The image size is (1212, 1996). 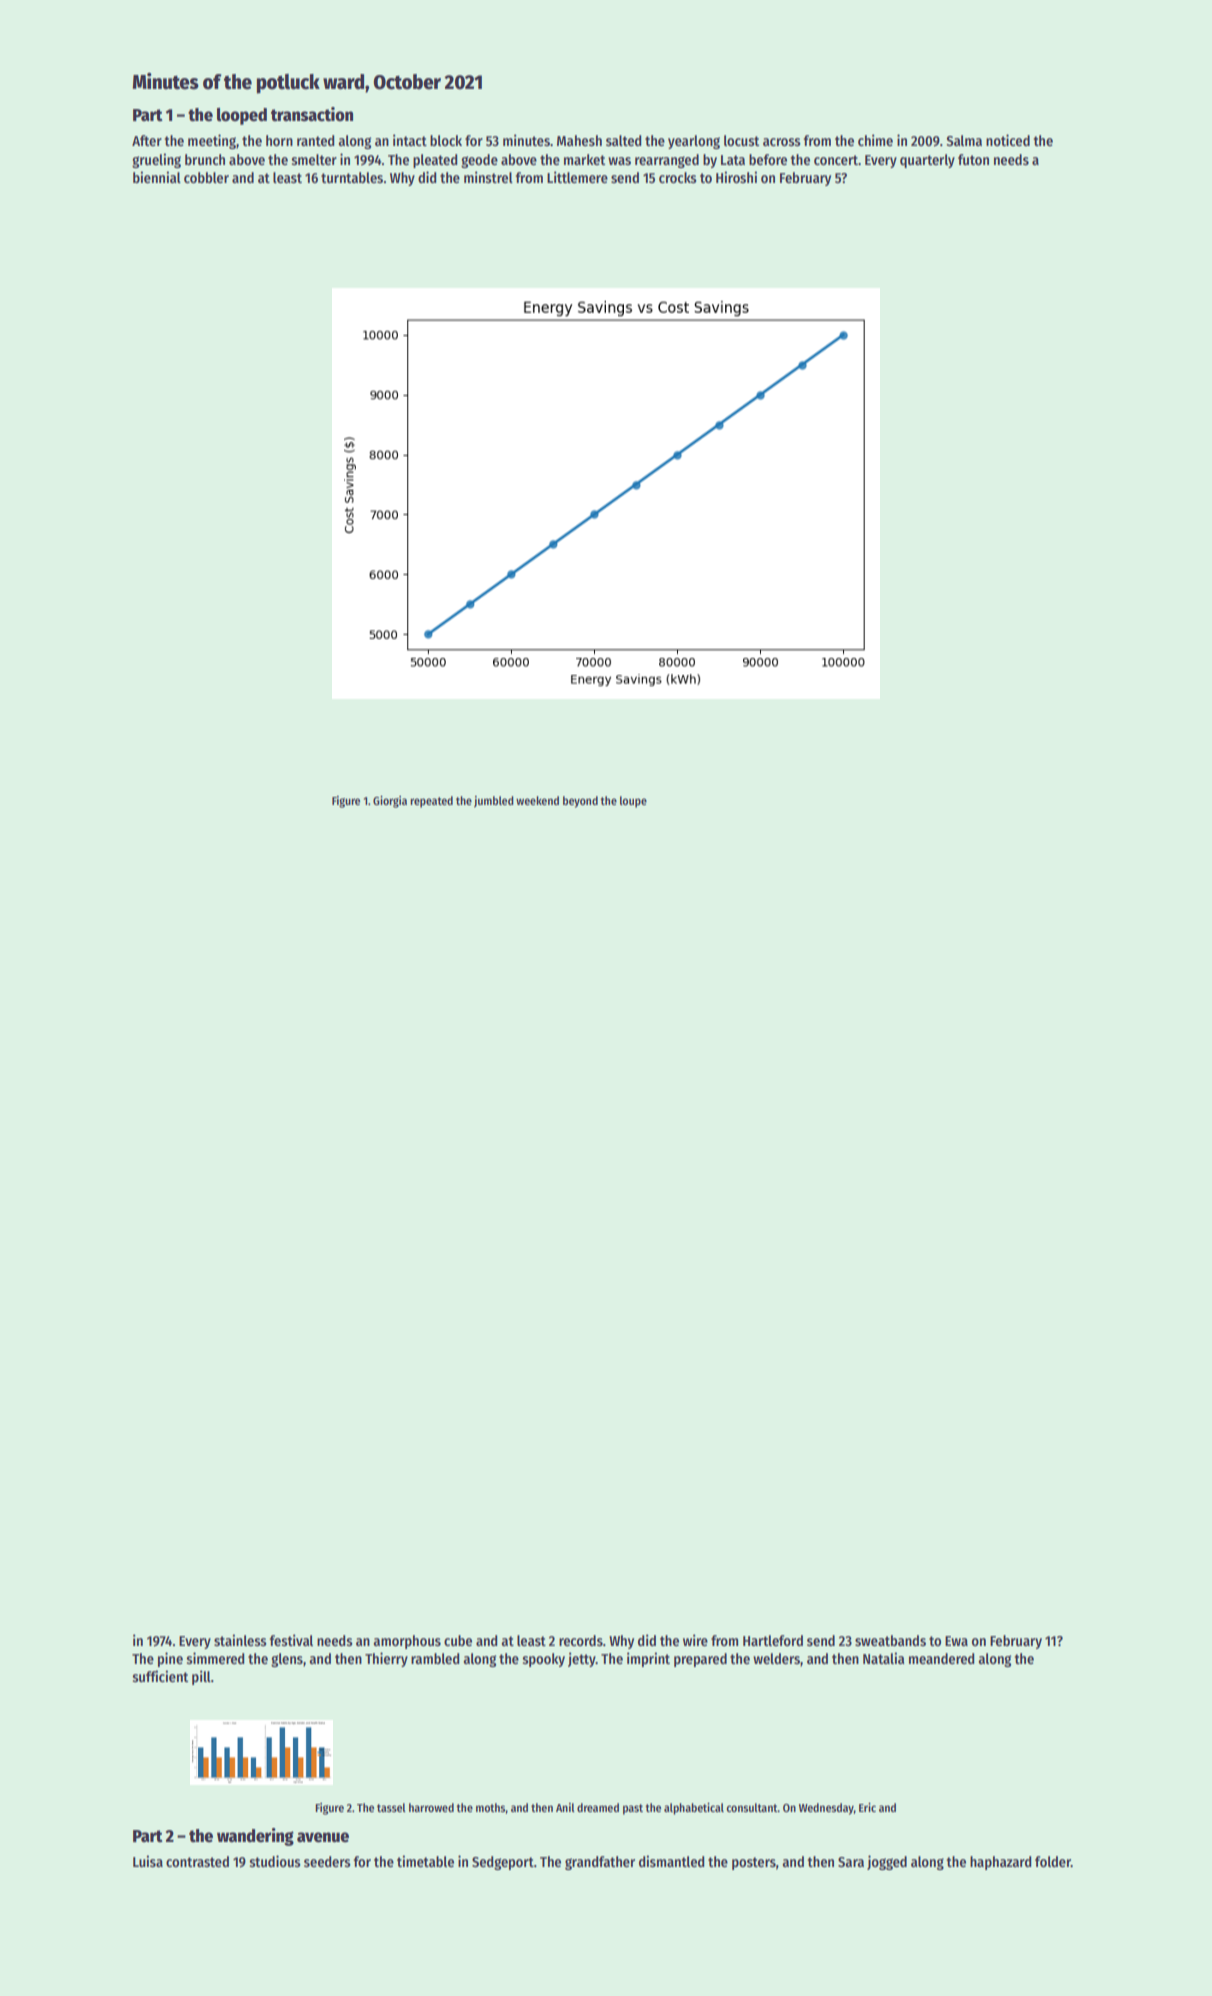 I want to click on crocks, so click(x=678, y=177).
